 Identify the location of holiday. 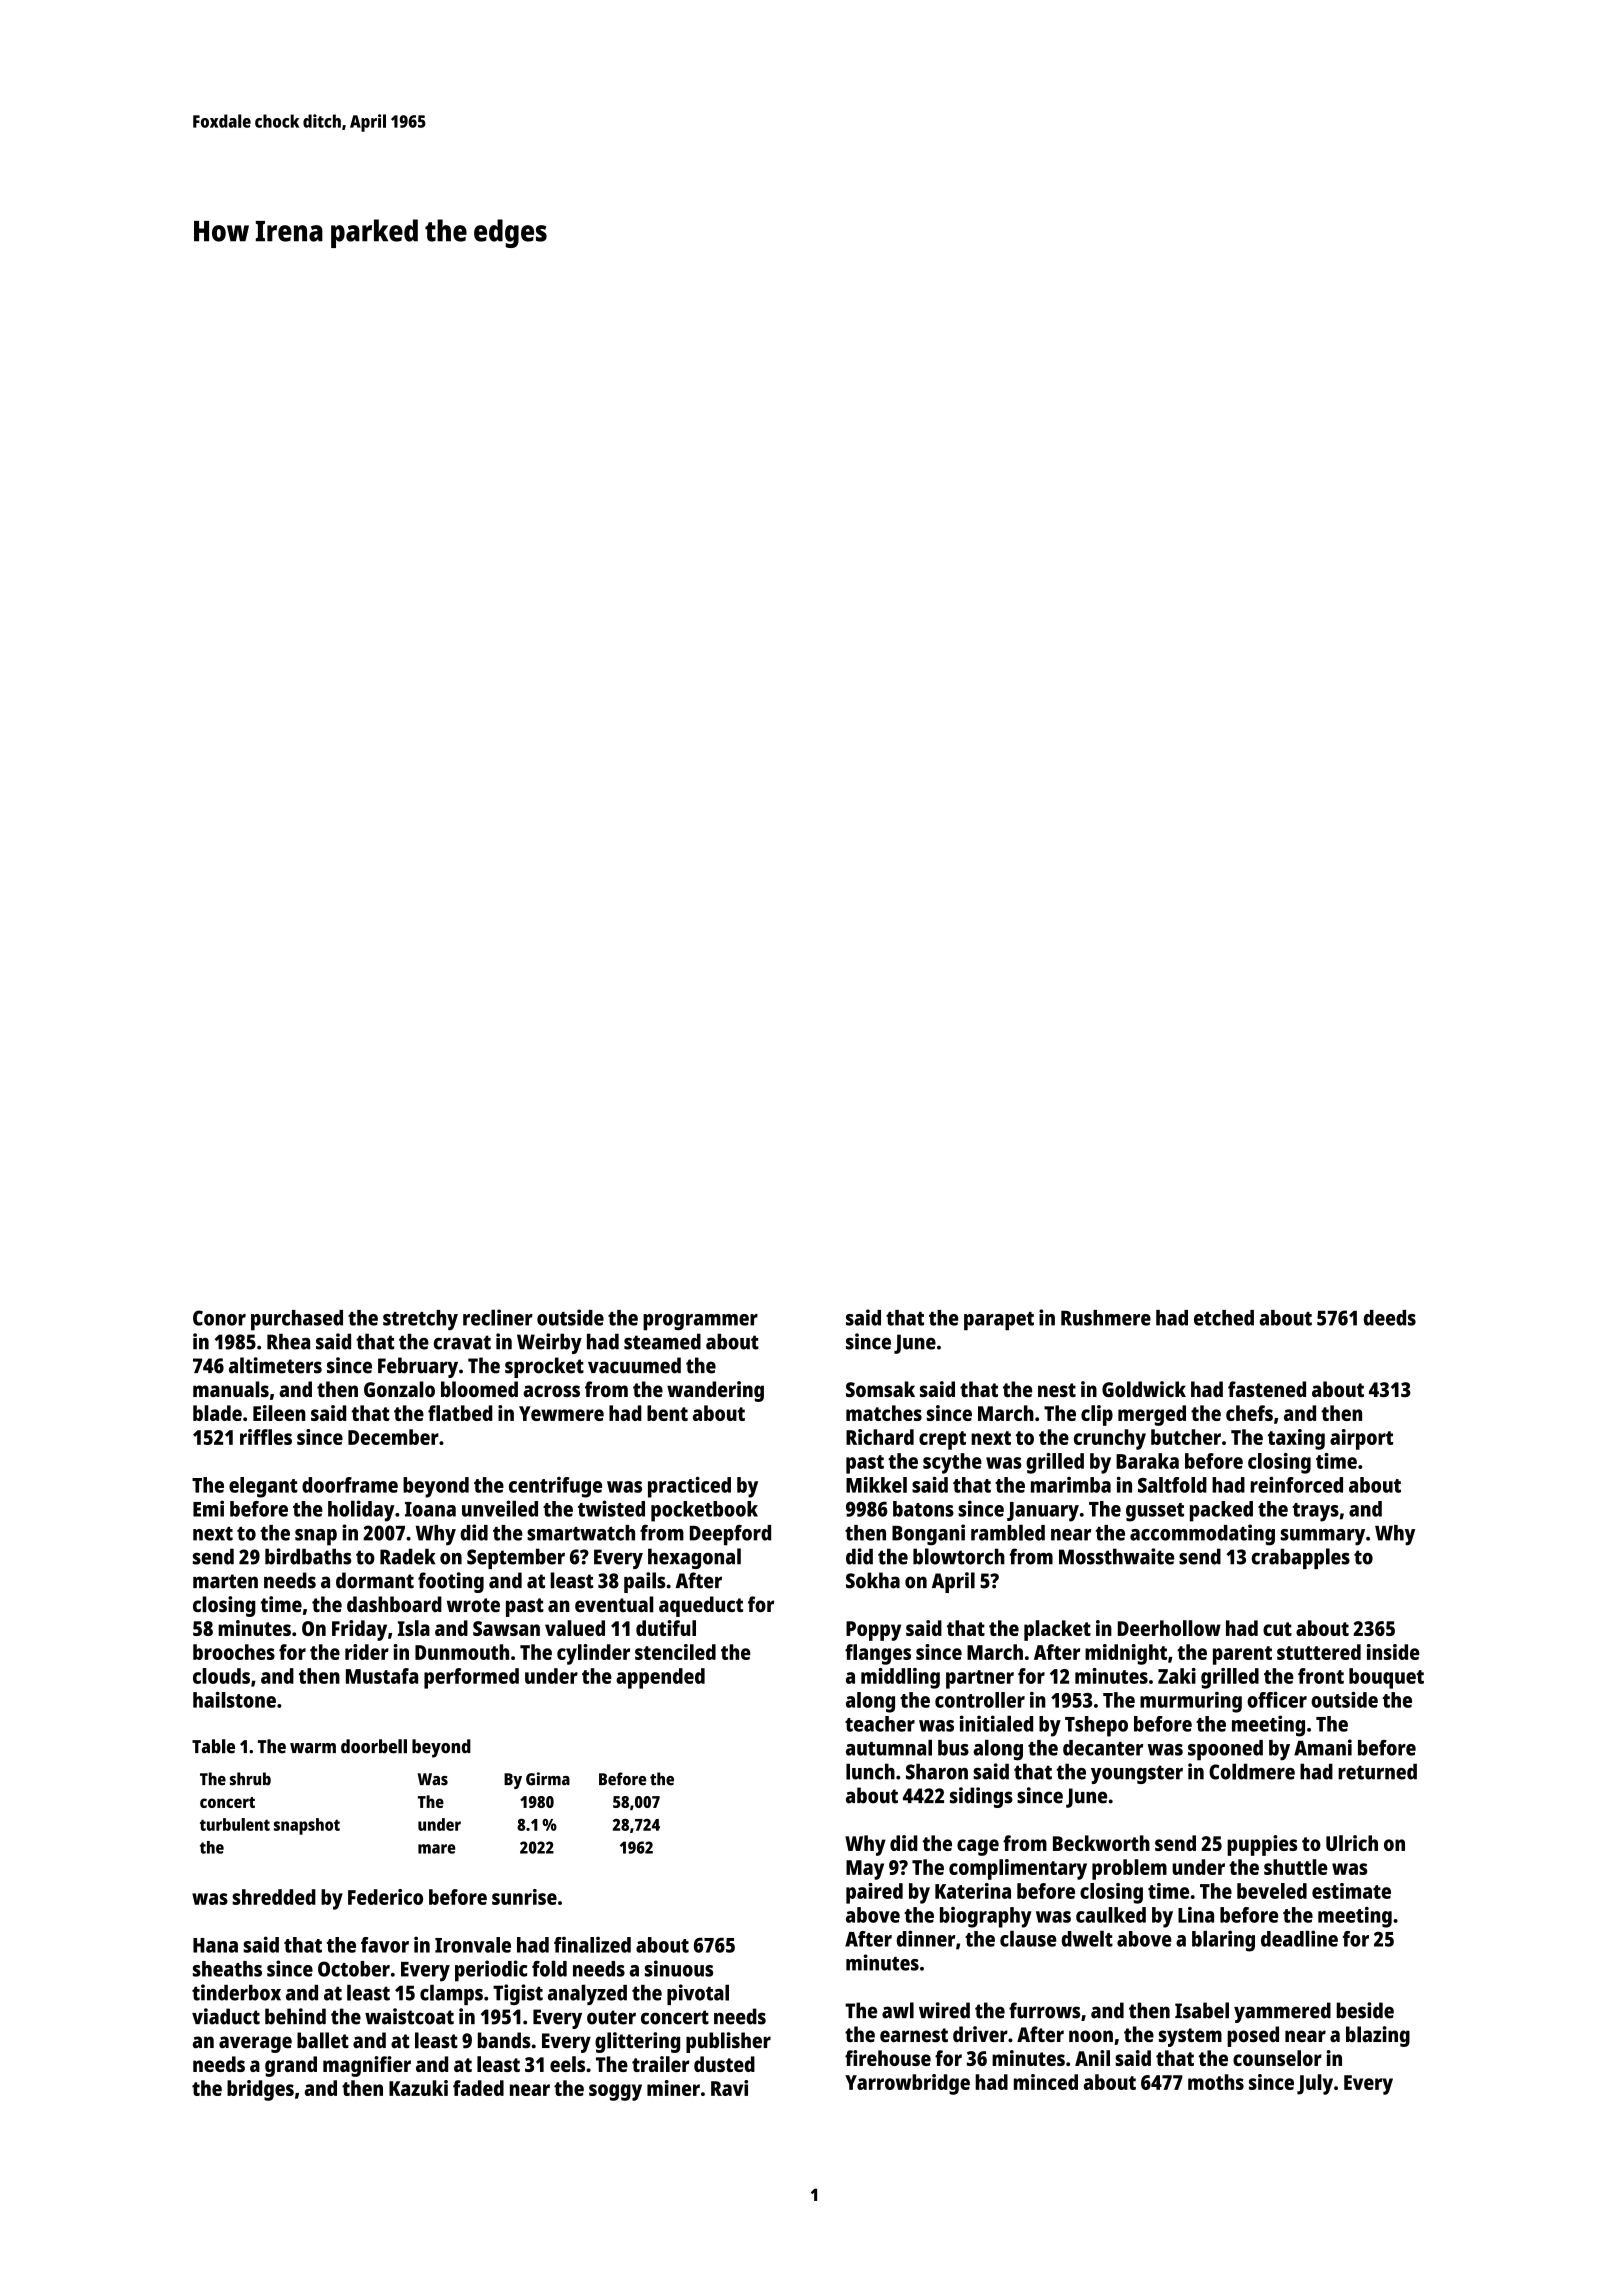
(361, 1511).
